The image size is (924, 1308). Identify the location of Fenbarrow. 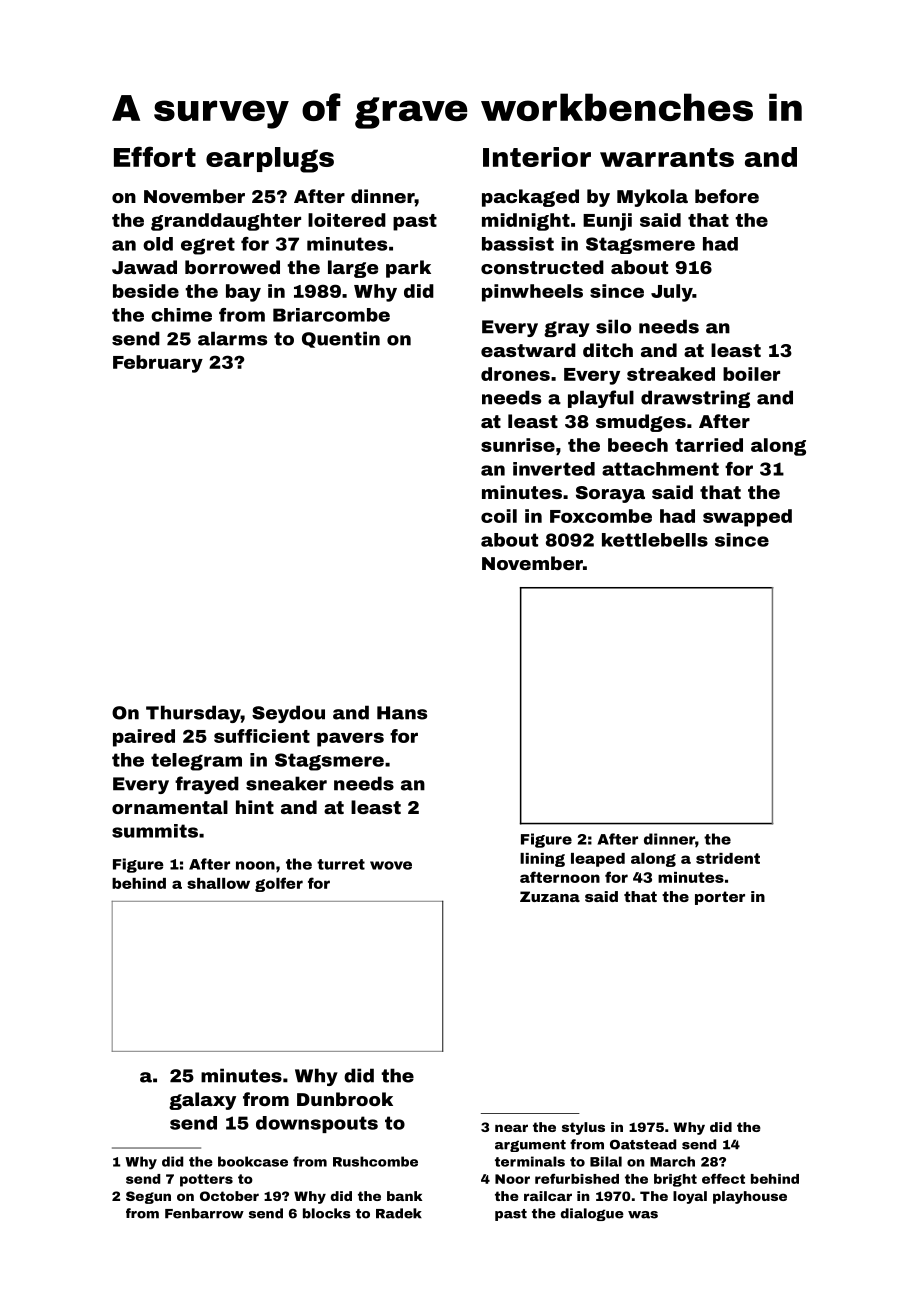
(204, 1213).
